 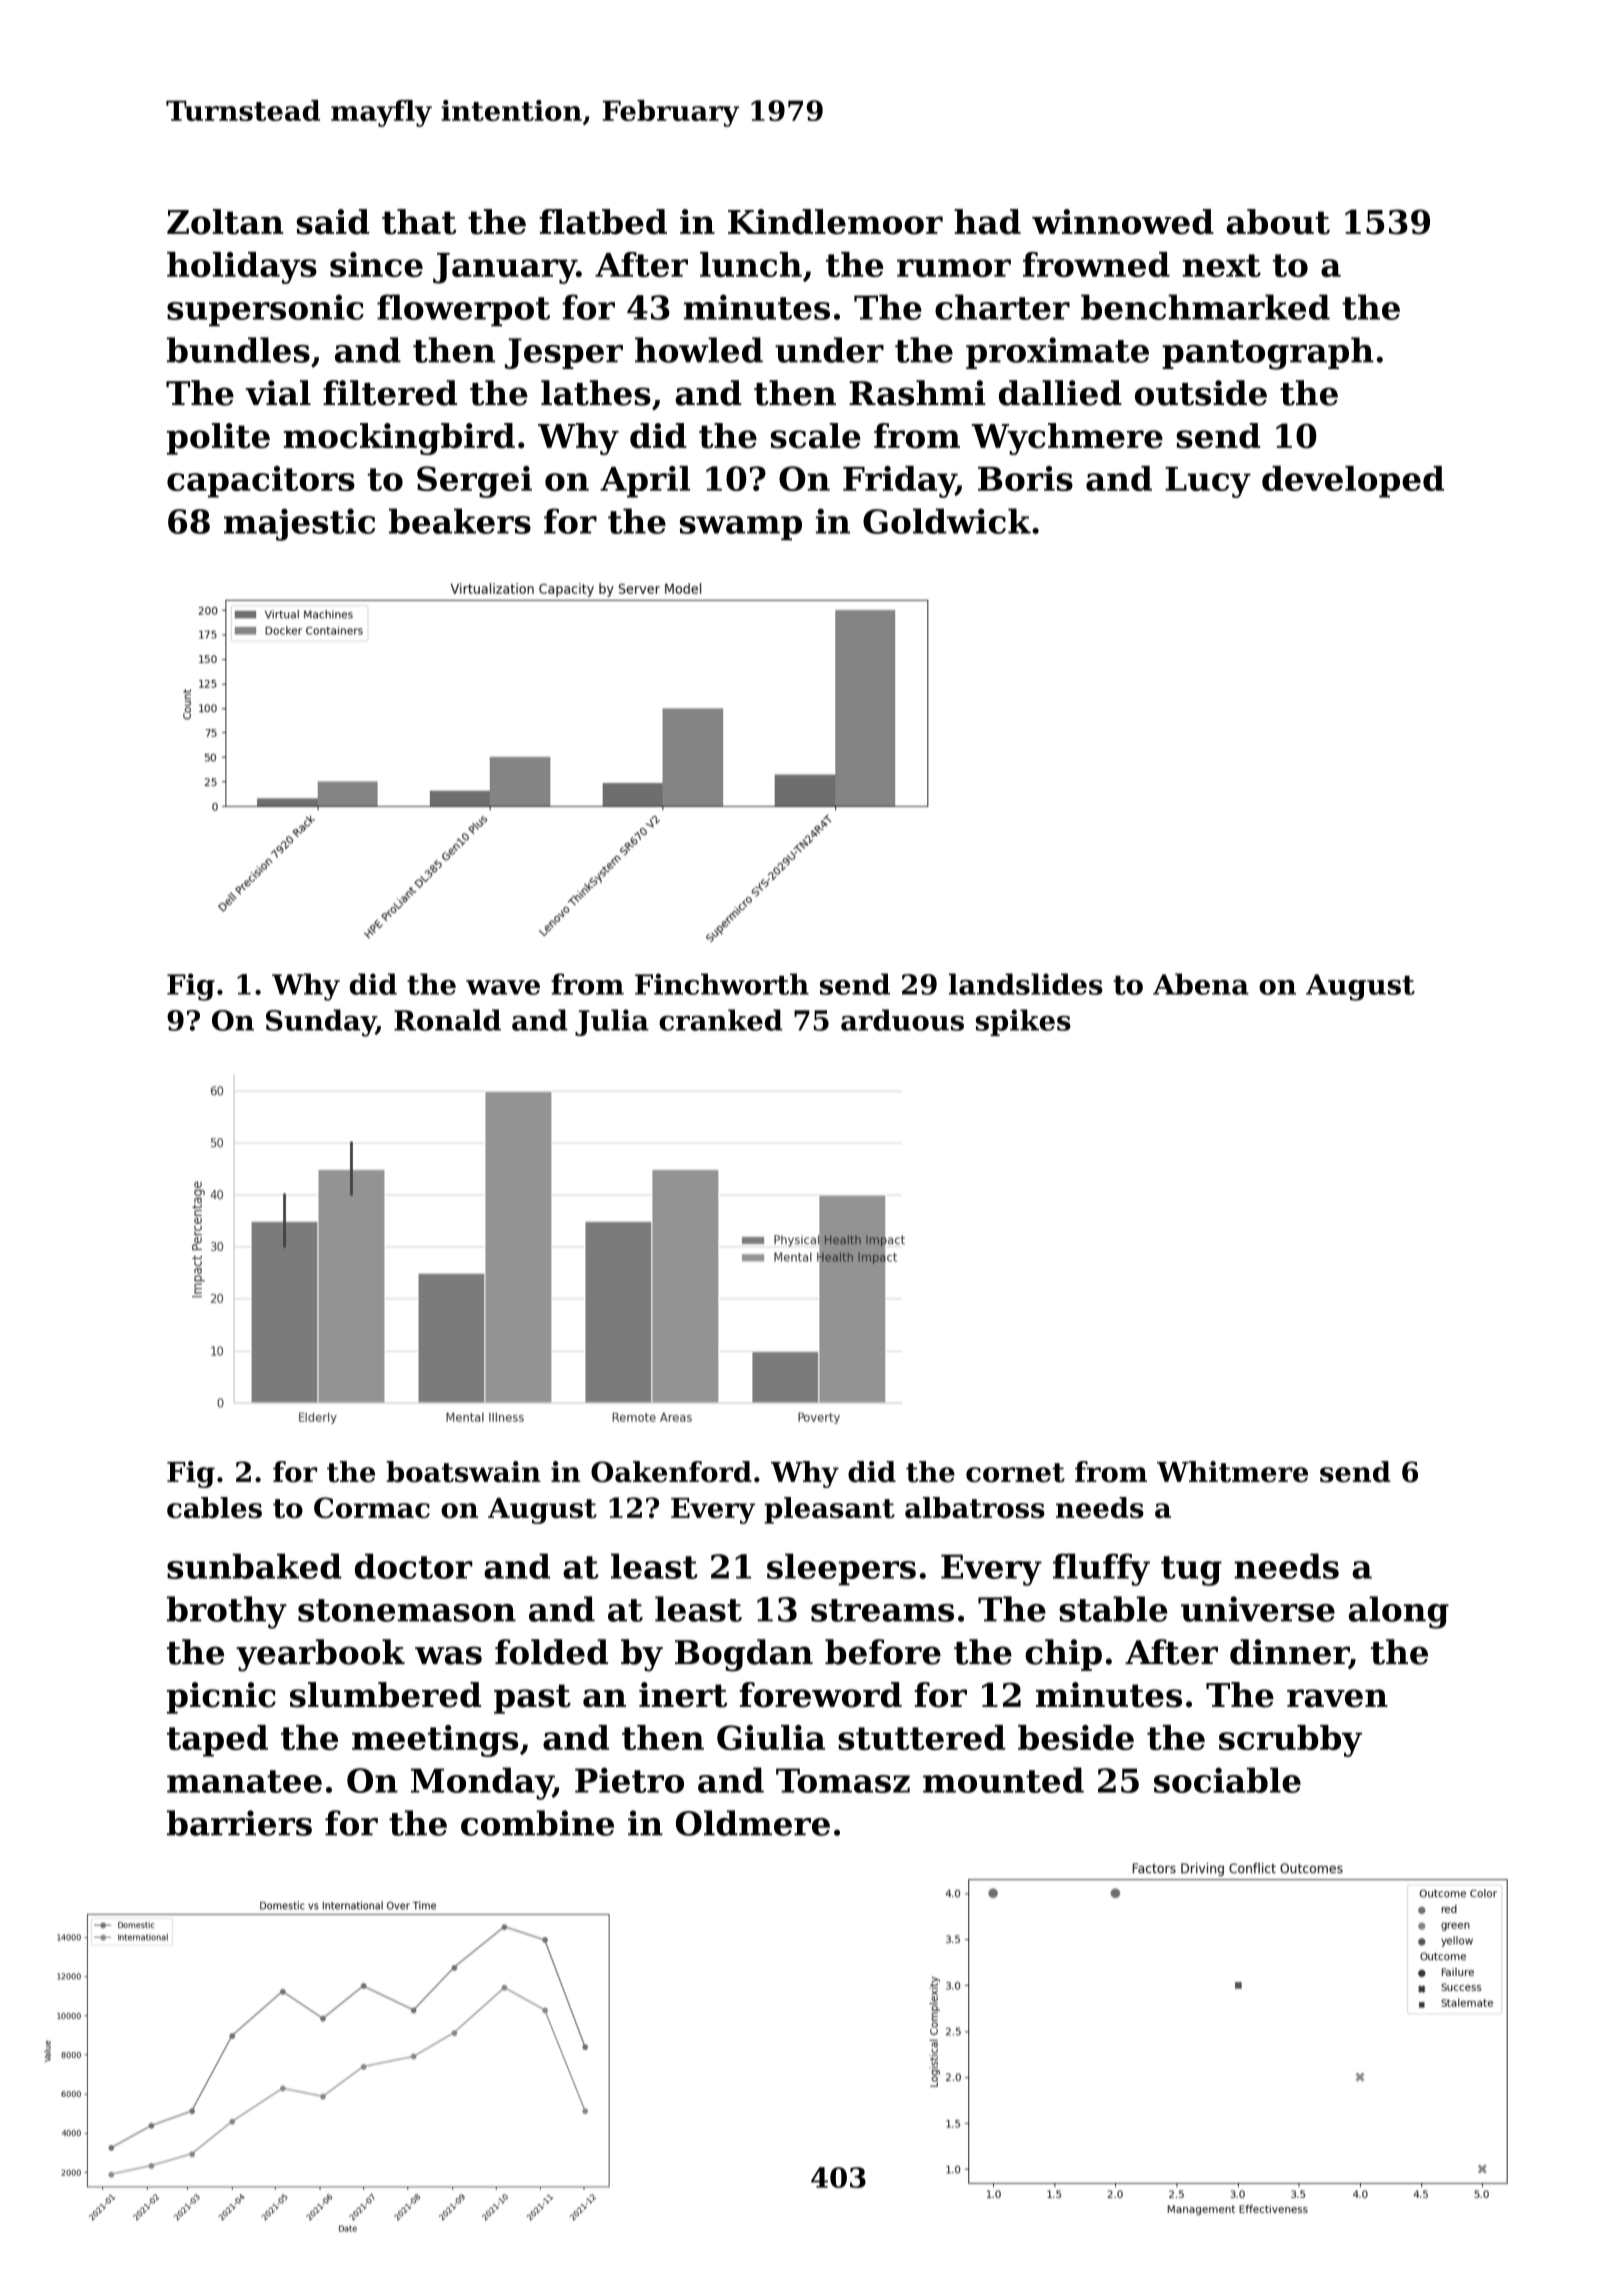 What do you see at coordinates (699, 350) in the screenshot?
I see `howled` at bounding box center [699, 350].
